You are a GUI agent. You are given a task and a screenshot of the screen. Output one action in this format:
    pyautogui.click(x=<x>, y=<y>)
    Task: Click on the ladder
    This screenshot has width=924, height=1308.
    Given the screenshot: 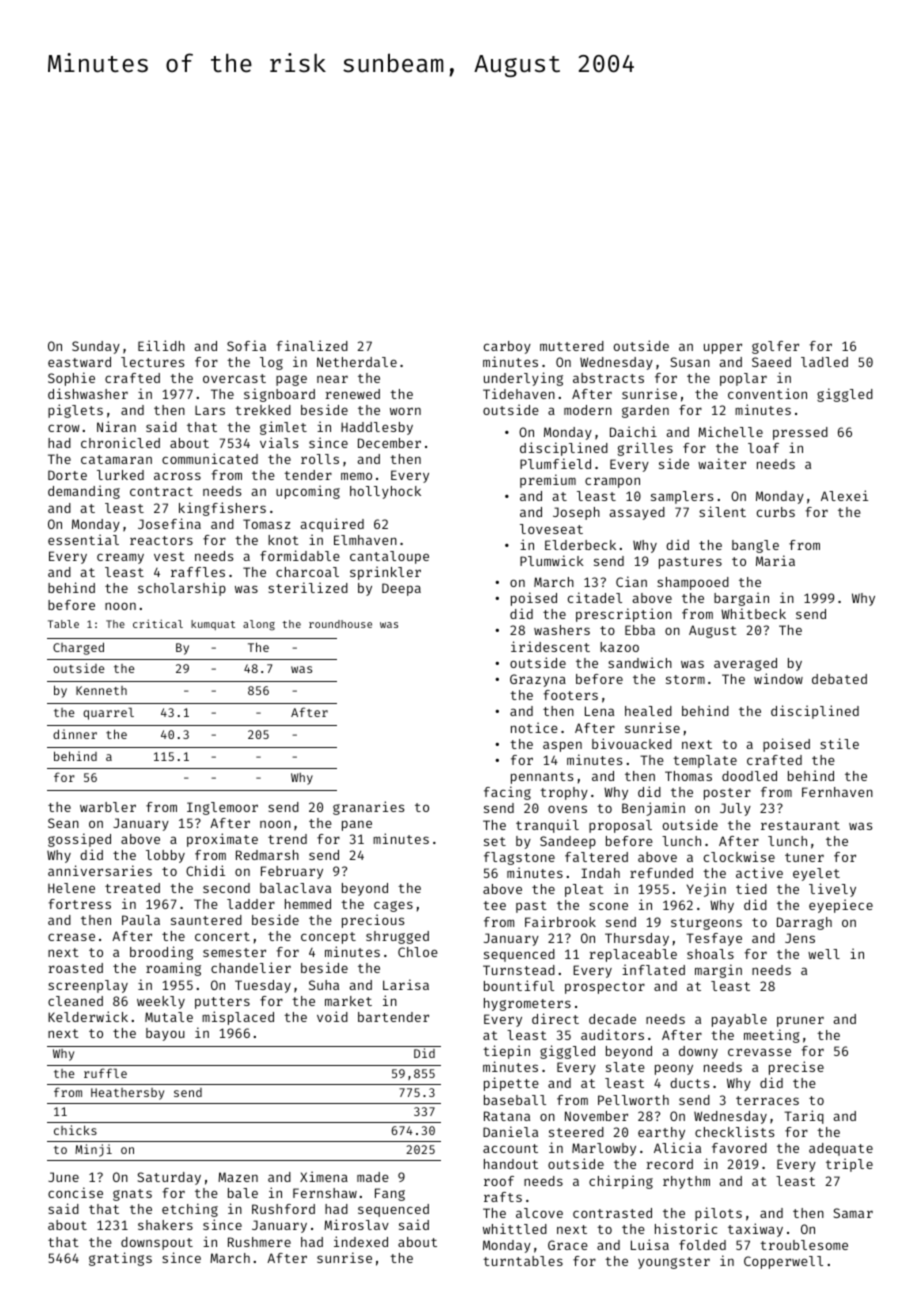 What is the action you would take?
    pyautogui.click(x=251, y=904)
